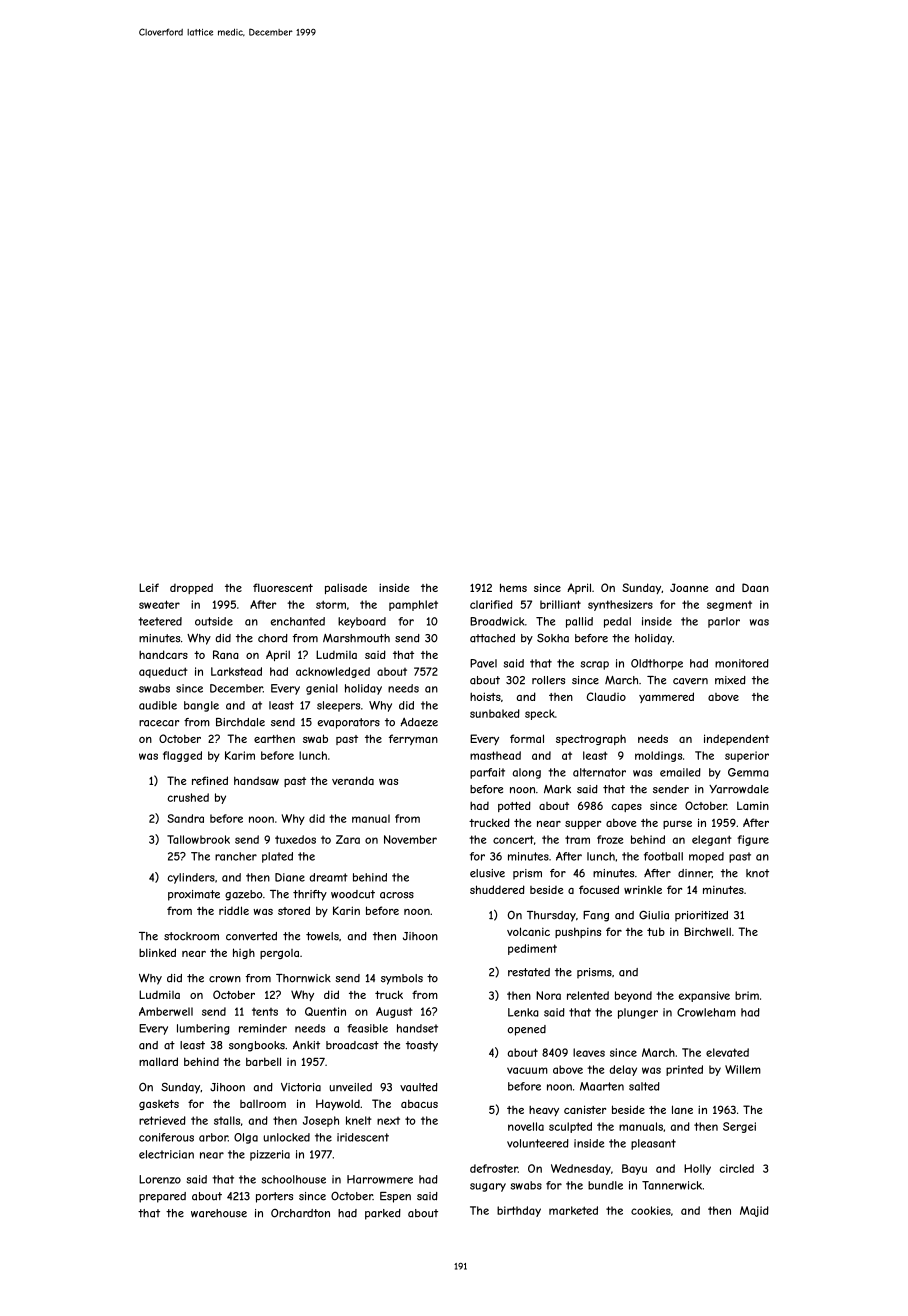  Describe the element at coordinates (294, 1179) in the image. I see `schoolhouse` at that location.
